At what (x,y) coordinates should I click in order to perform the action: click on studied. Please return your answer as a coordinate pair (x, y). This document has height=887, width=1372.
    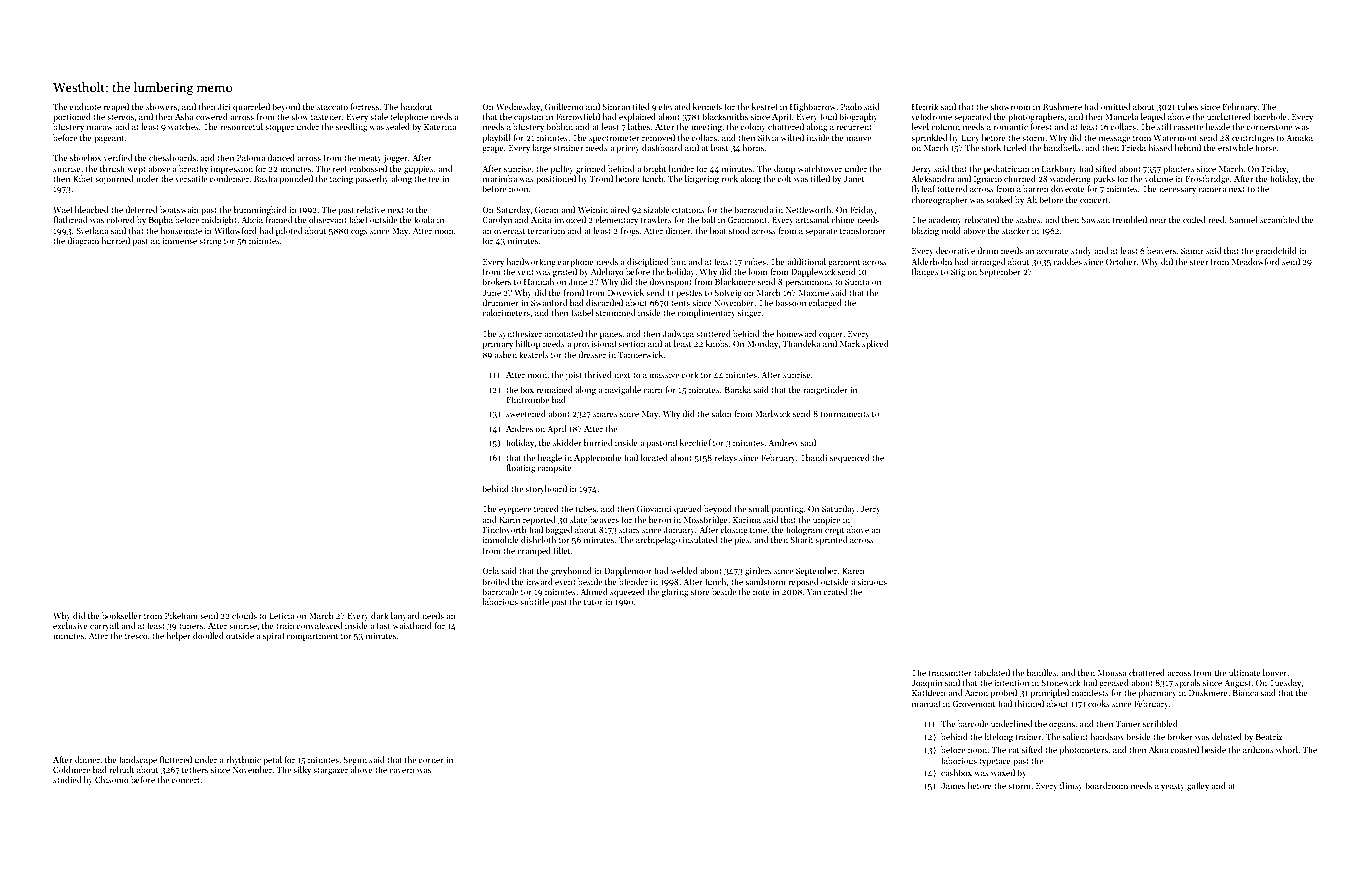
    Looking at the image, I should click on (67, 779).
